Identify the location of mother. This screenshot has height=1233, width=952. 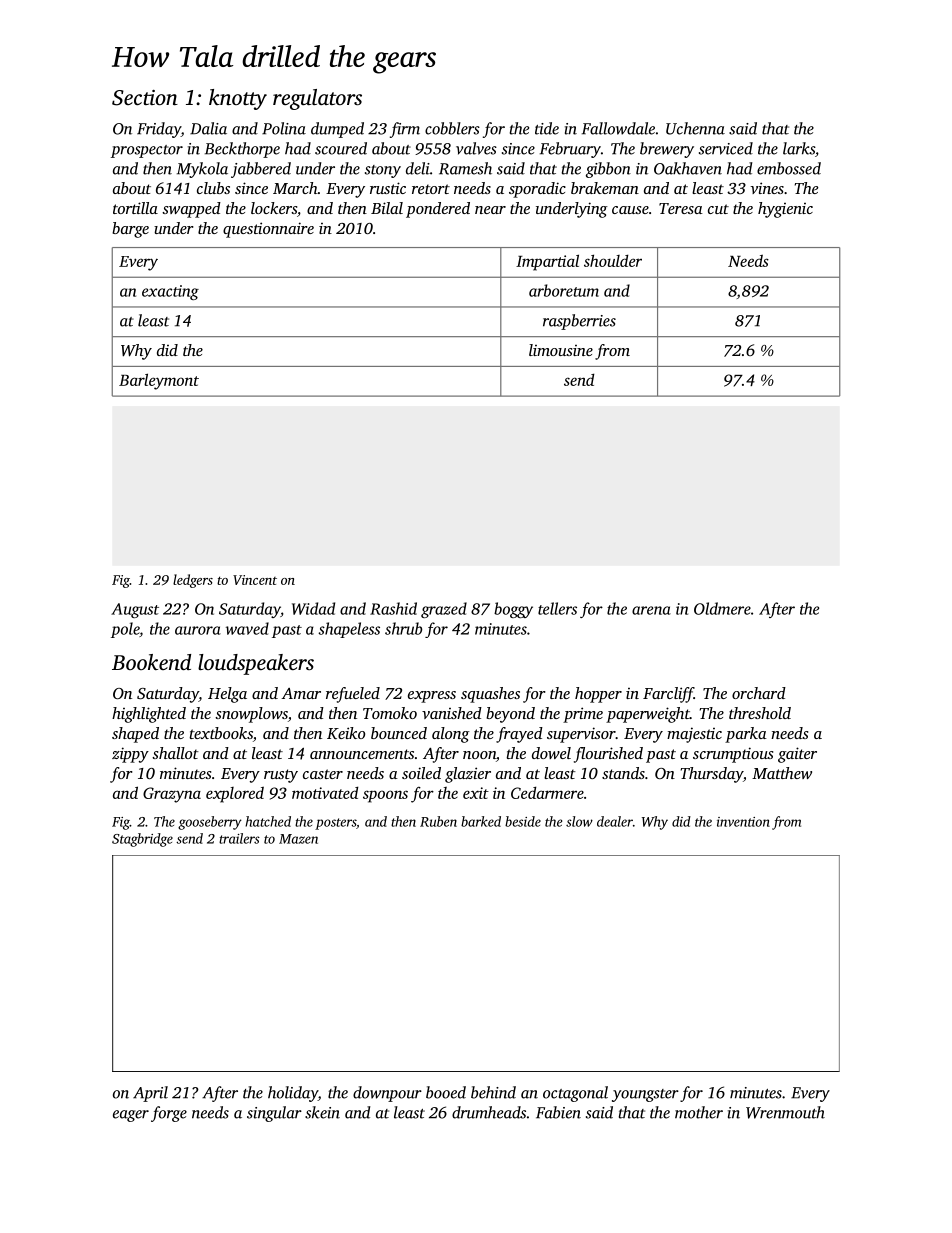
(699, 1112).
